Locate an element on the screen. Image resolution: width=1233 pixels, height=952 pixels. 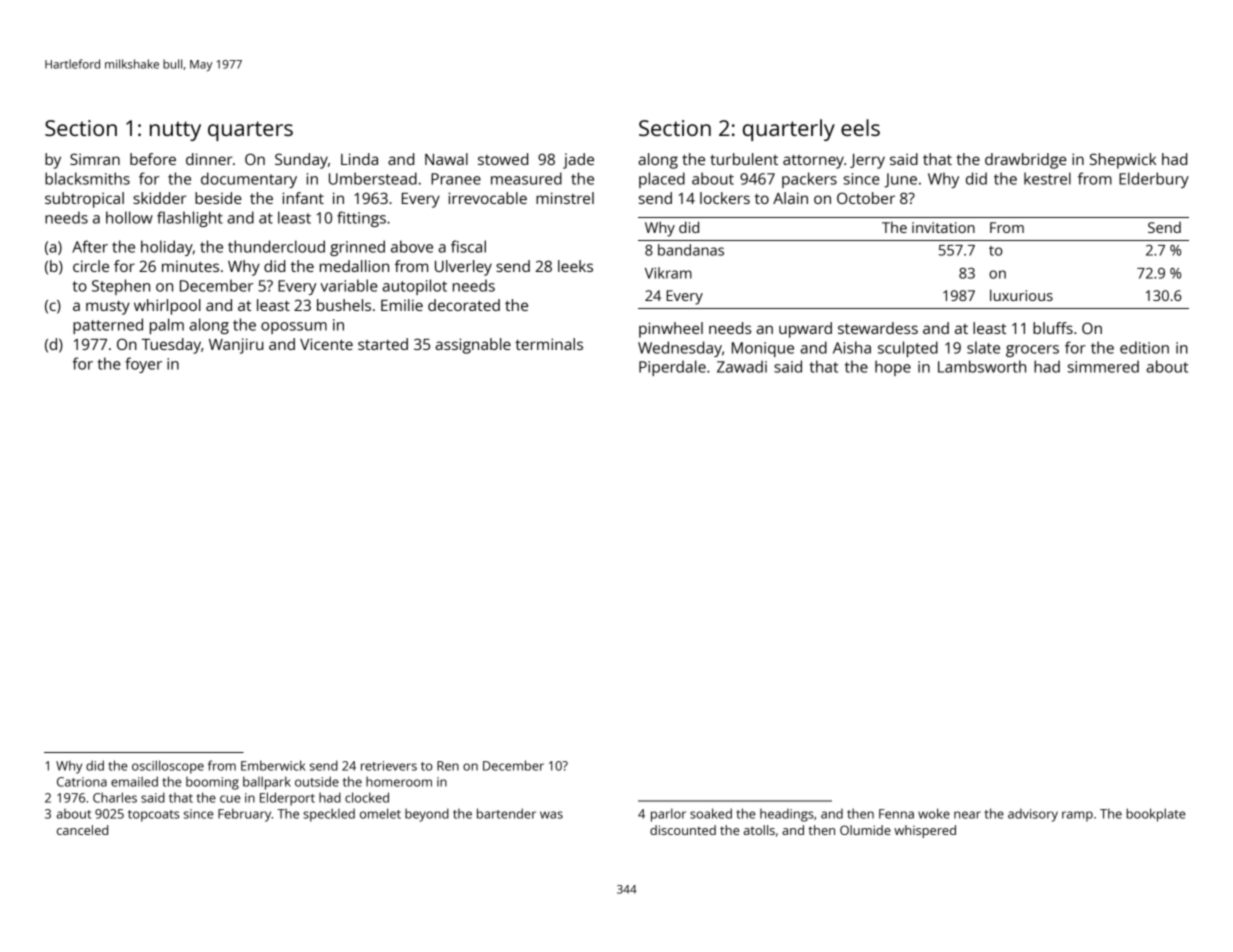
eels is located at coordinates (860, 127).
